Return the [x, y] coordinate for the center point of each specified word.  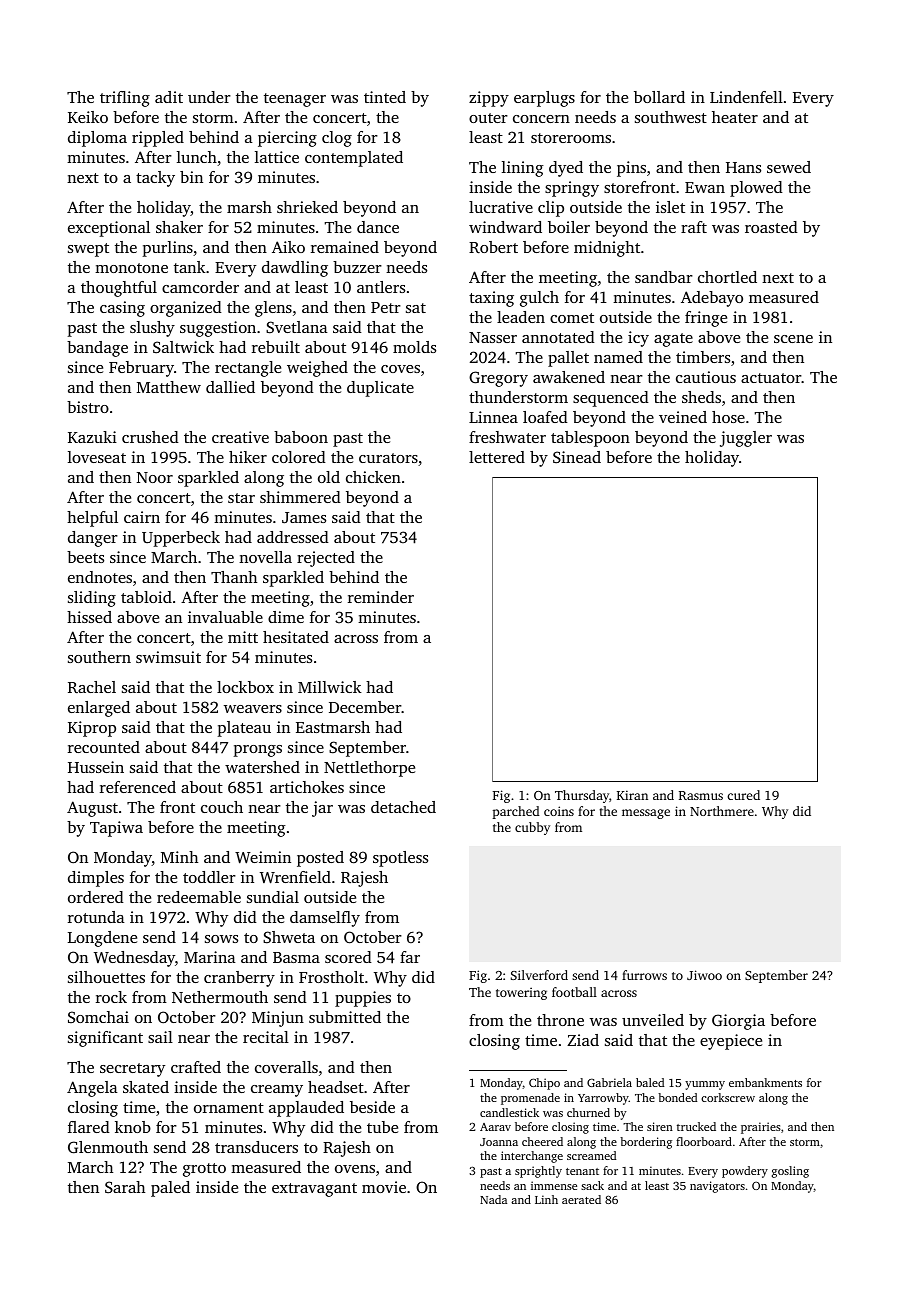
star [241, 498]
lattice [277, 157]
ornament [229, 1108]
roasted [771, 227]
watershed [262, 767]
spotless [400, 859]
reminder [381, 597]
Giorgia [738, 1022]
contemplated [354, 159]
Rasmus [701, 795]
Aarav [495, 1127]
